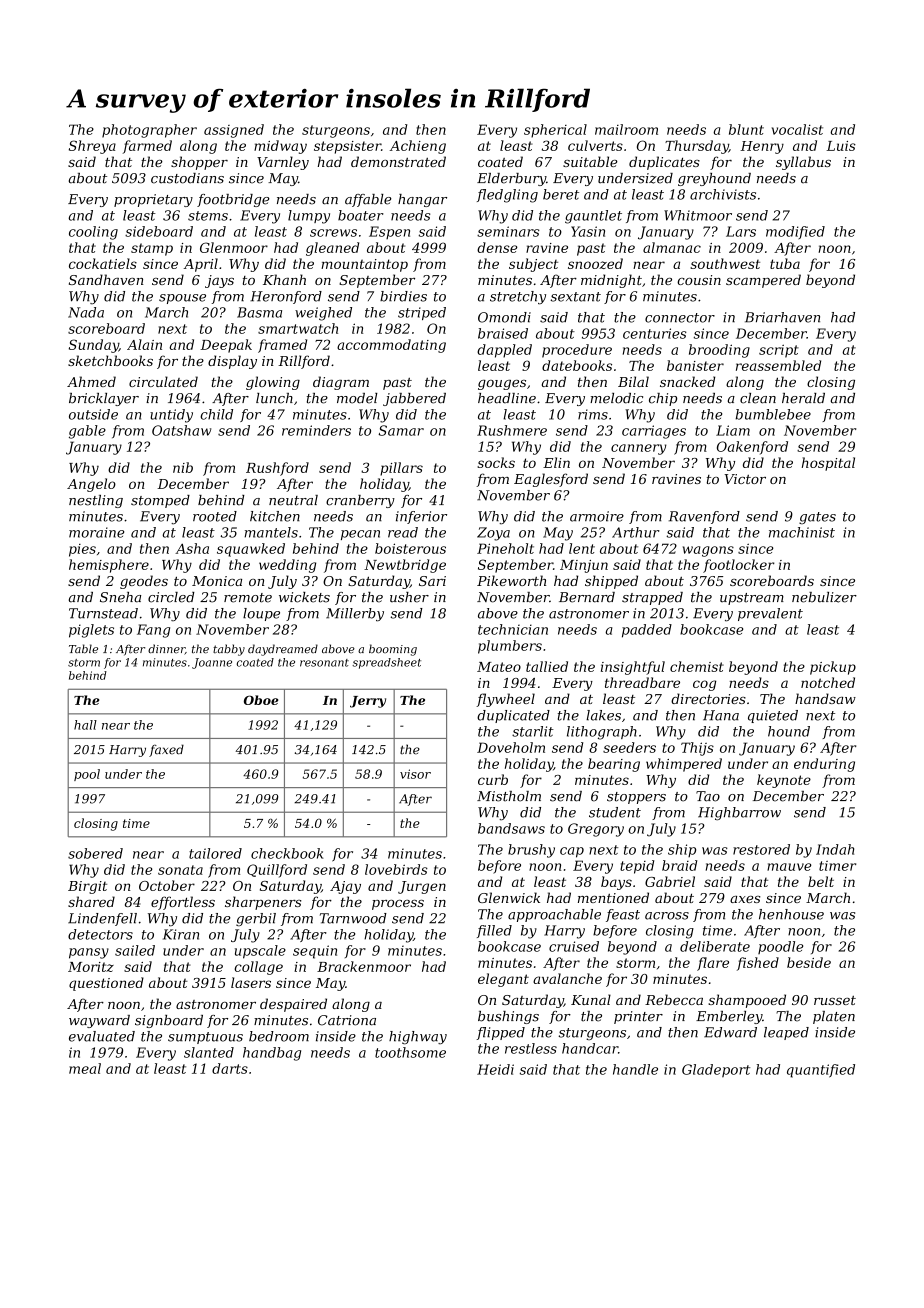 Image resolution: width=924 pixels, height=1308 pixels. I want to click on checkbook, so click(287, 853).
